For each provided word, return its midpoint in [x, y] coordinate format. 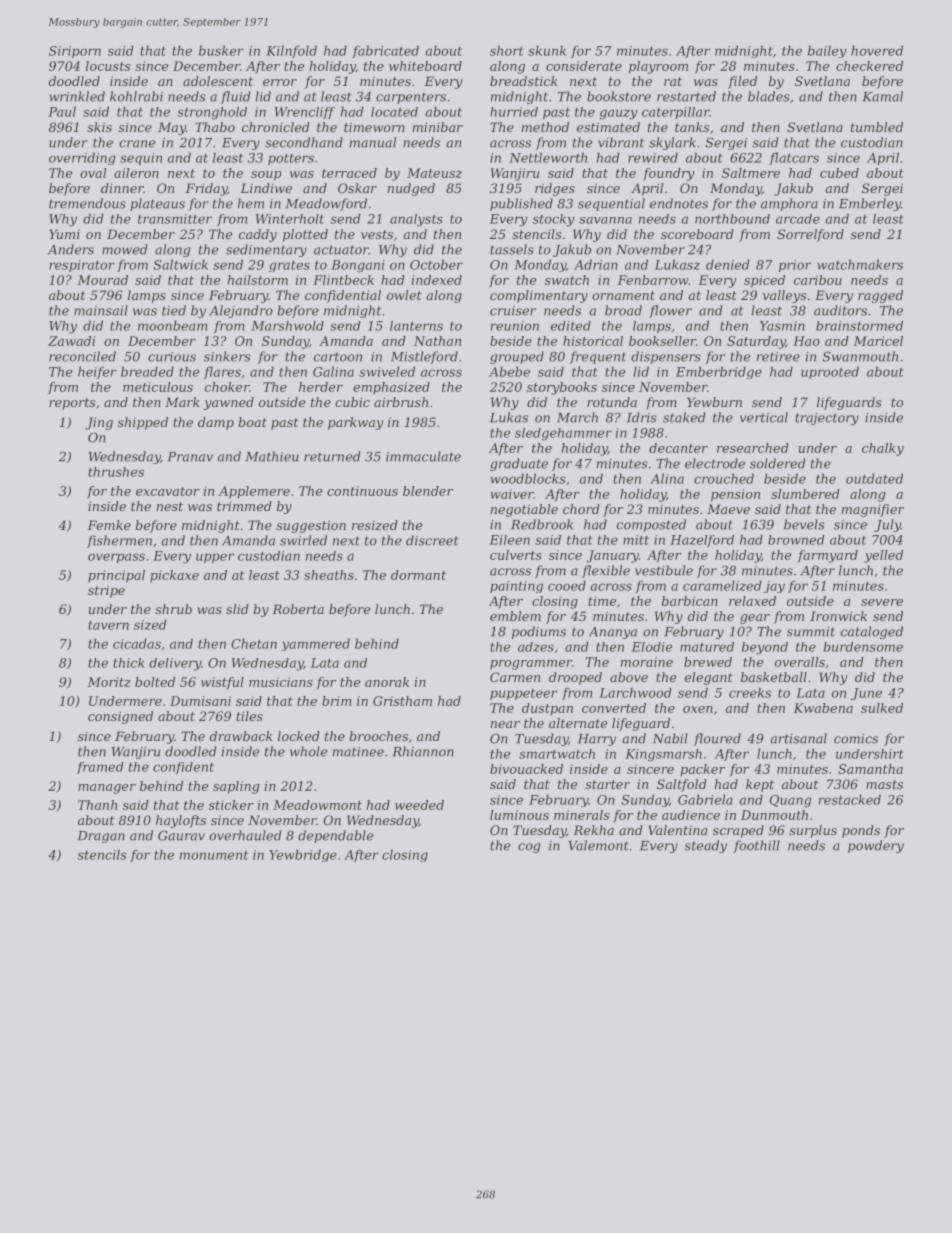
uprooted [830, 372]
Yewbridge [303, 855]
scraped [738, 831]
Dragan [101, 837]
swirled [303, 540]
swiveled [387, 371]
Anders [71, 249]
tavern [108, 625]
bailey [827, 51]
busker [221, 50]
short [507, 50]
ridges [555, 189]
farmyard [828, 556]
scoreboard [697, 234]
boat [252, 422]
